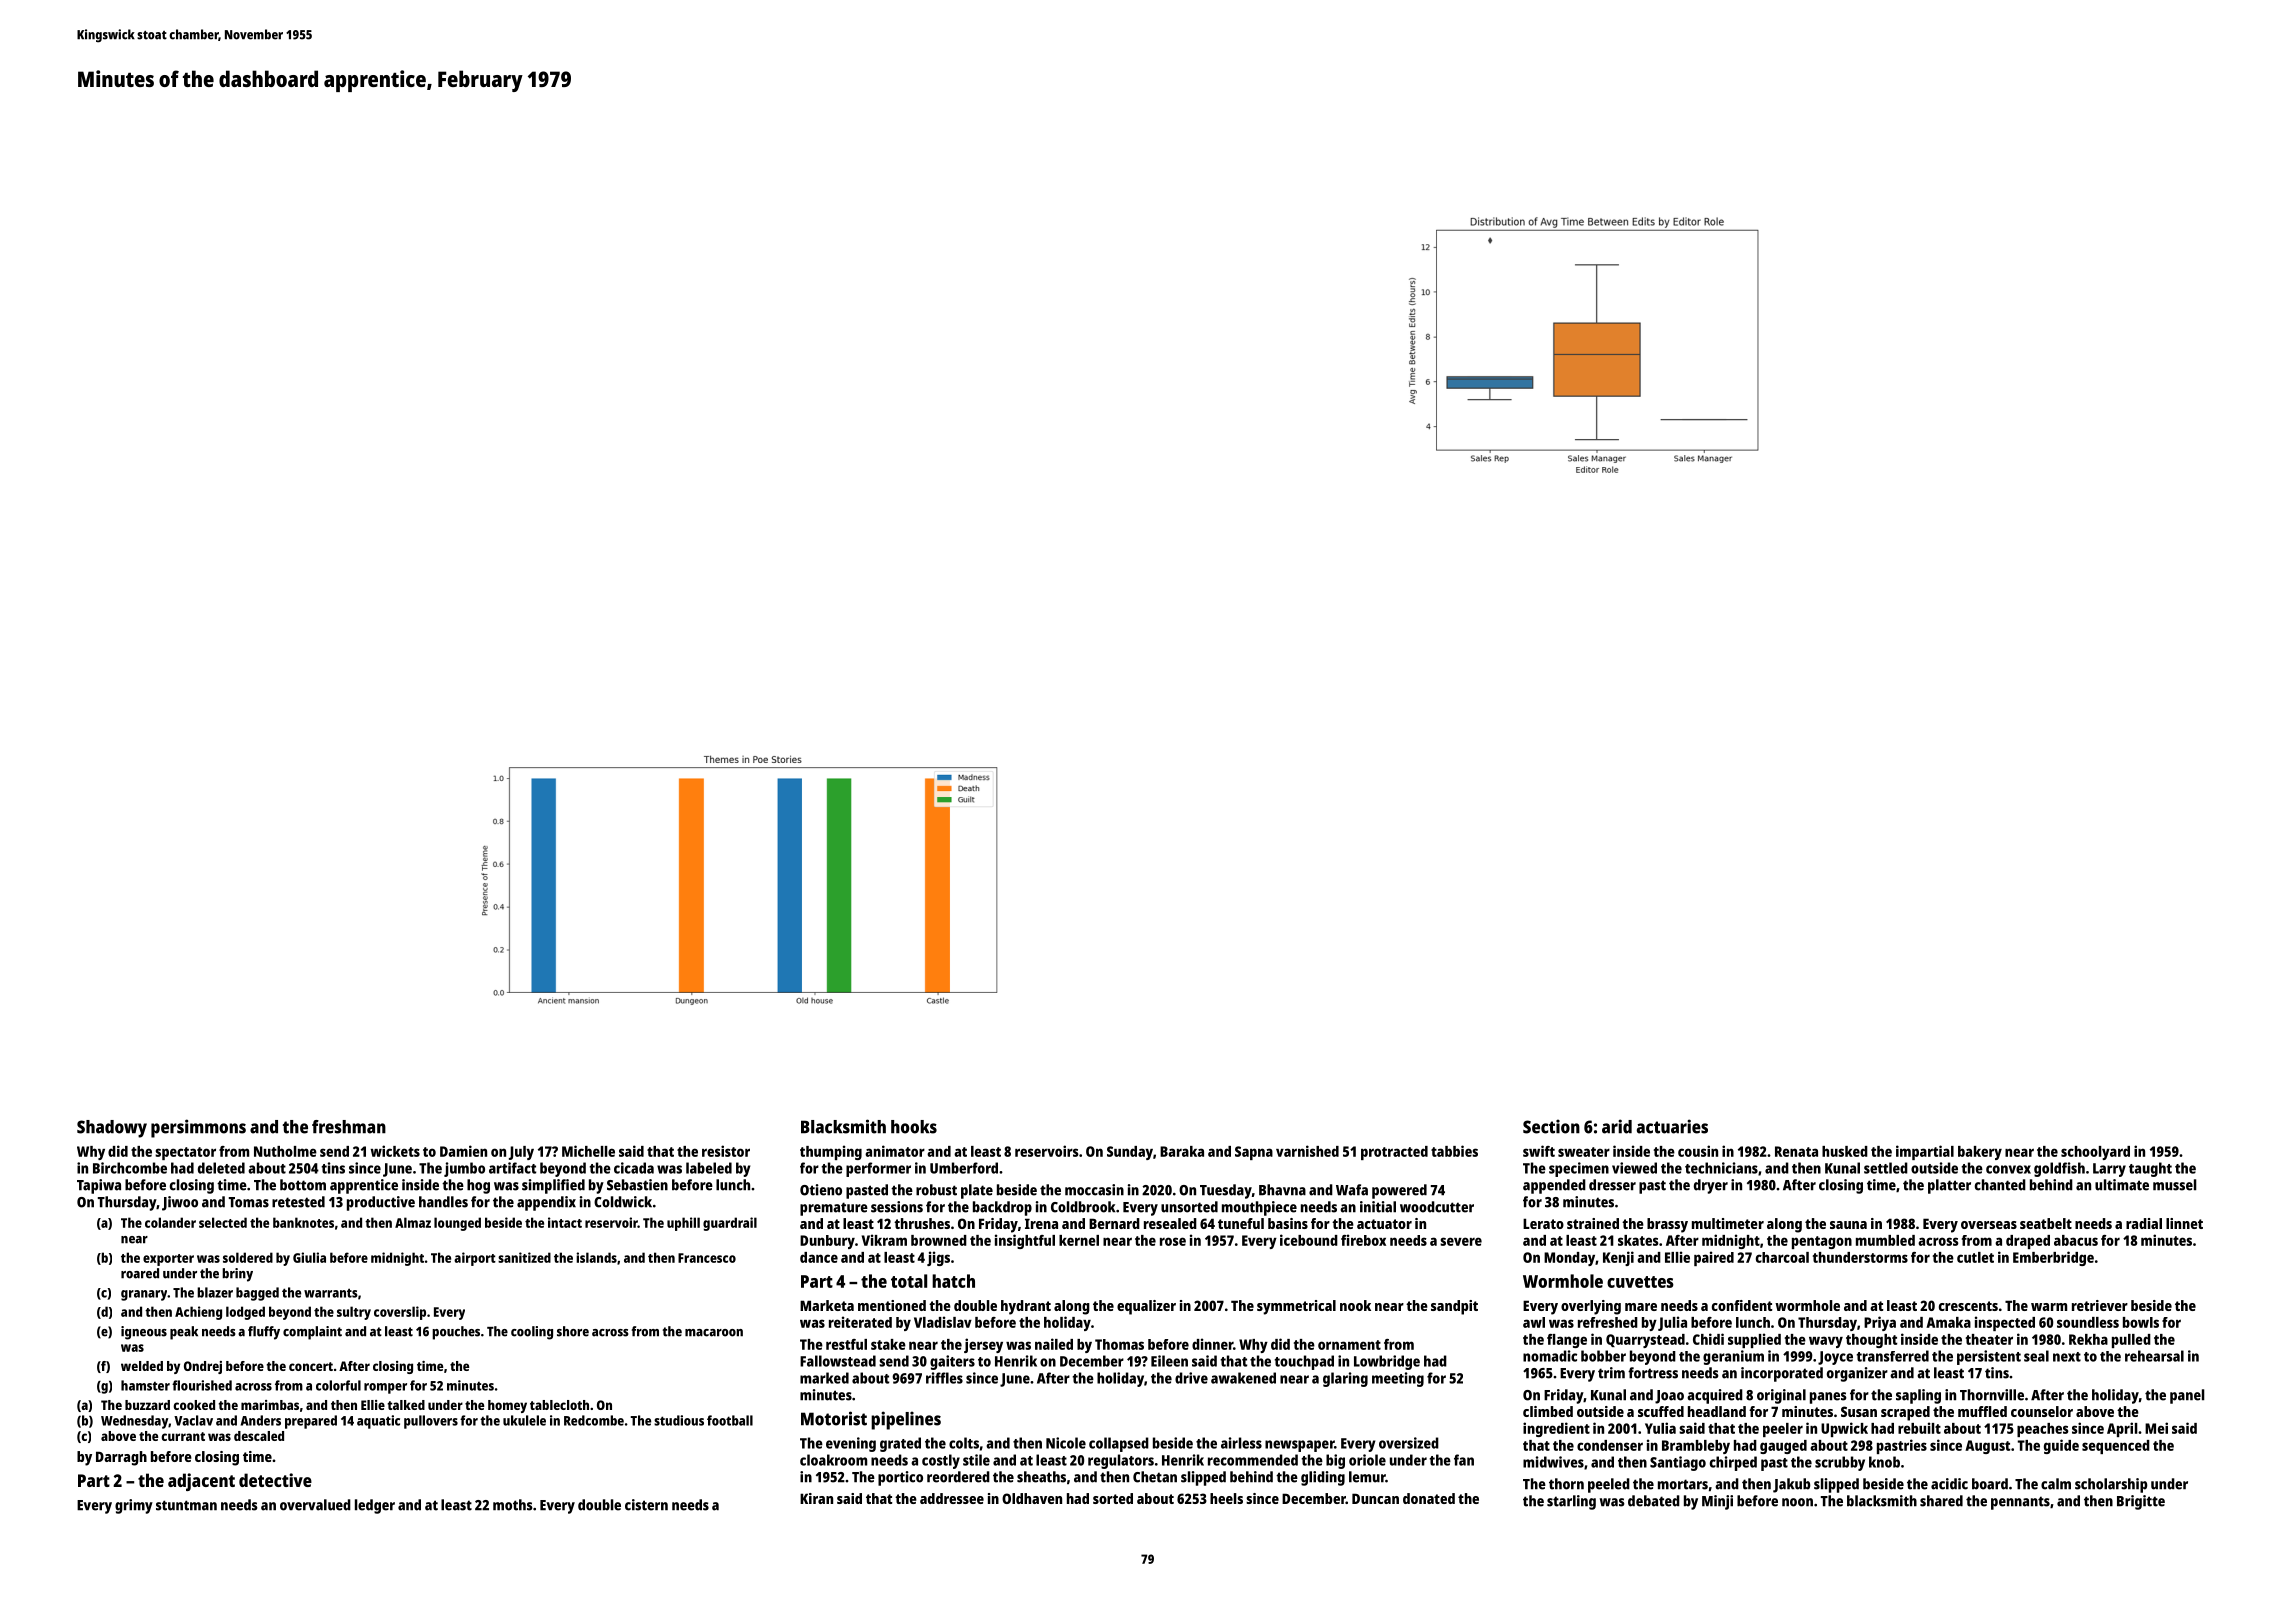  Describe the element at coordinates (285, 1151) in the screenshot. I see `Nutholme` at that location.
